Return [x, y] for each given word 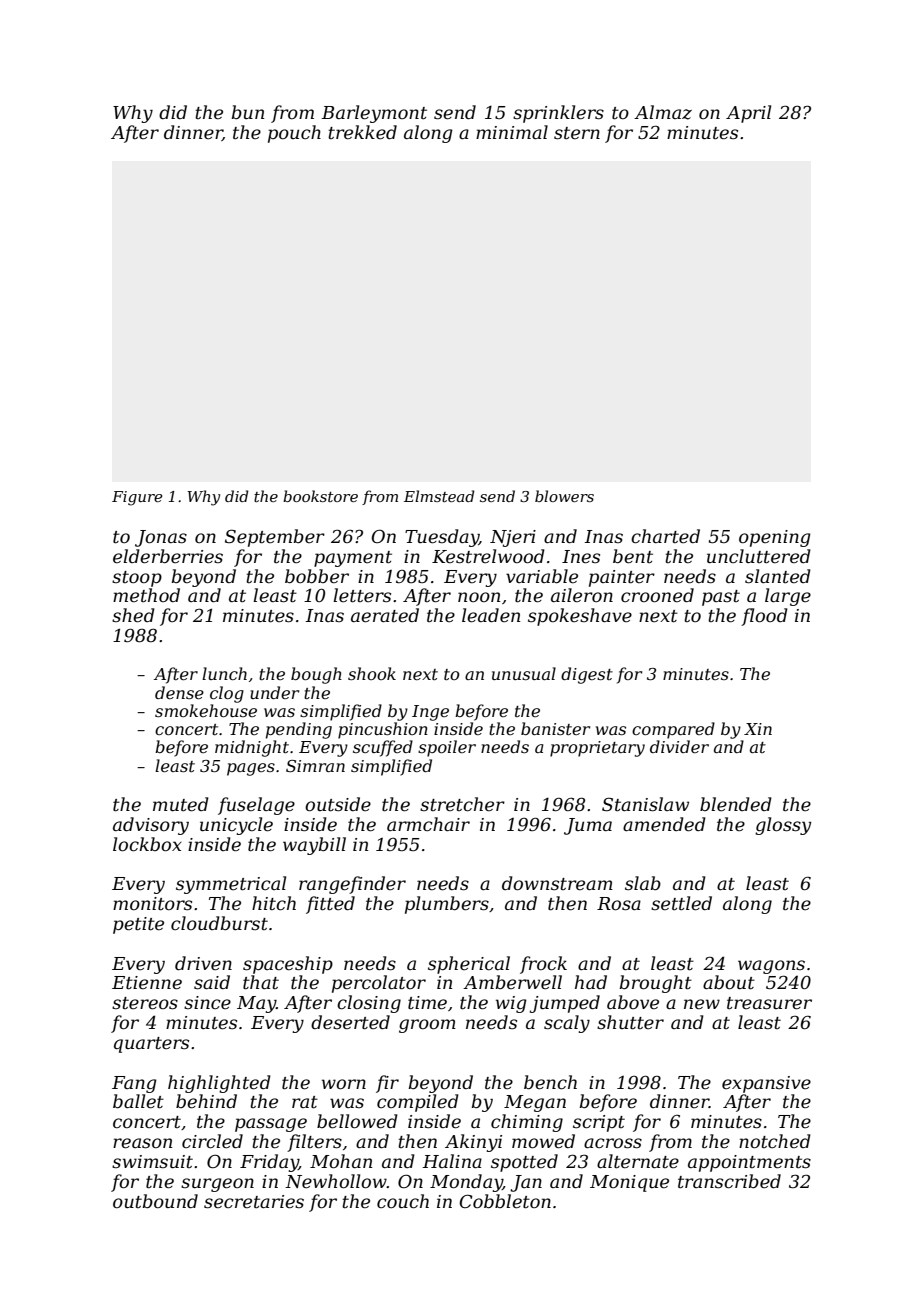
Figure [137, 498]
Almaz [663, 112]
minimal [512, 132]
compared [673, 730]
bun [248, 112]
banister [555, 728]
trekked [362, 132]
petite [138, 925]
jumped [565, 1004]
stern [577, 133]
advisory [151, 826]
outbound [155, 1201]
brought [656, 984]
